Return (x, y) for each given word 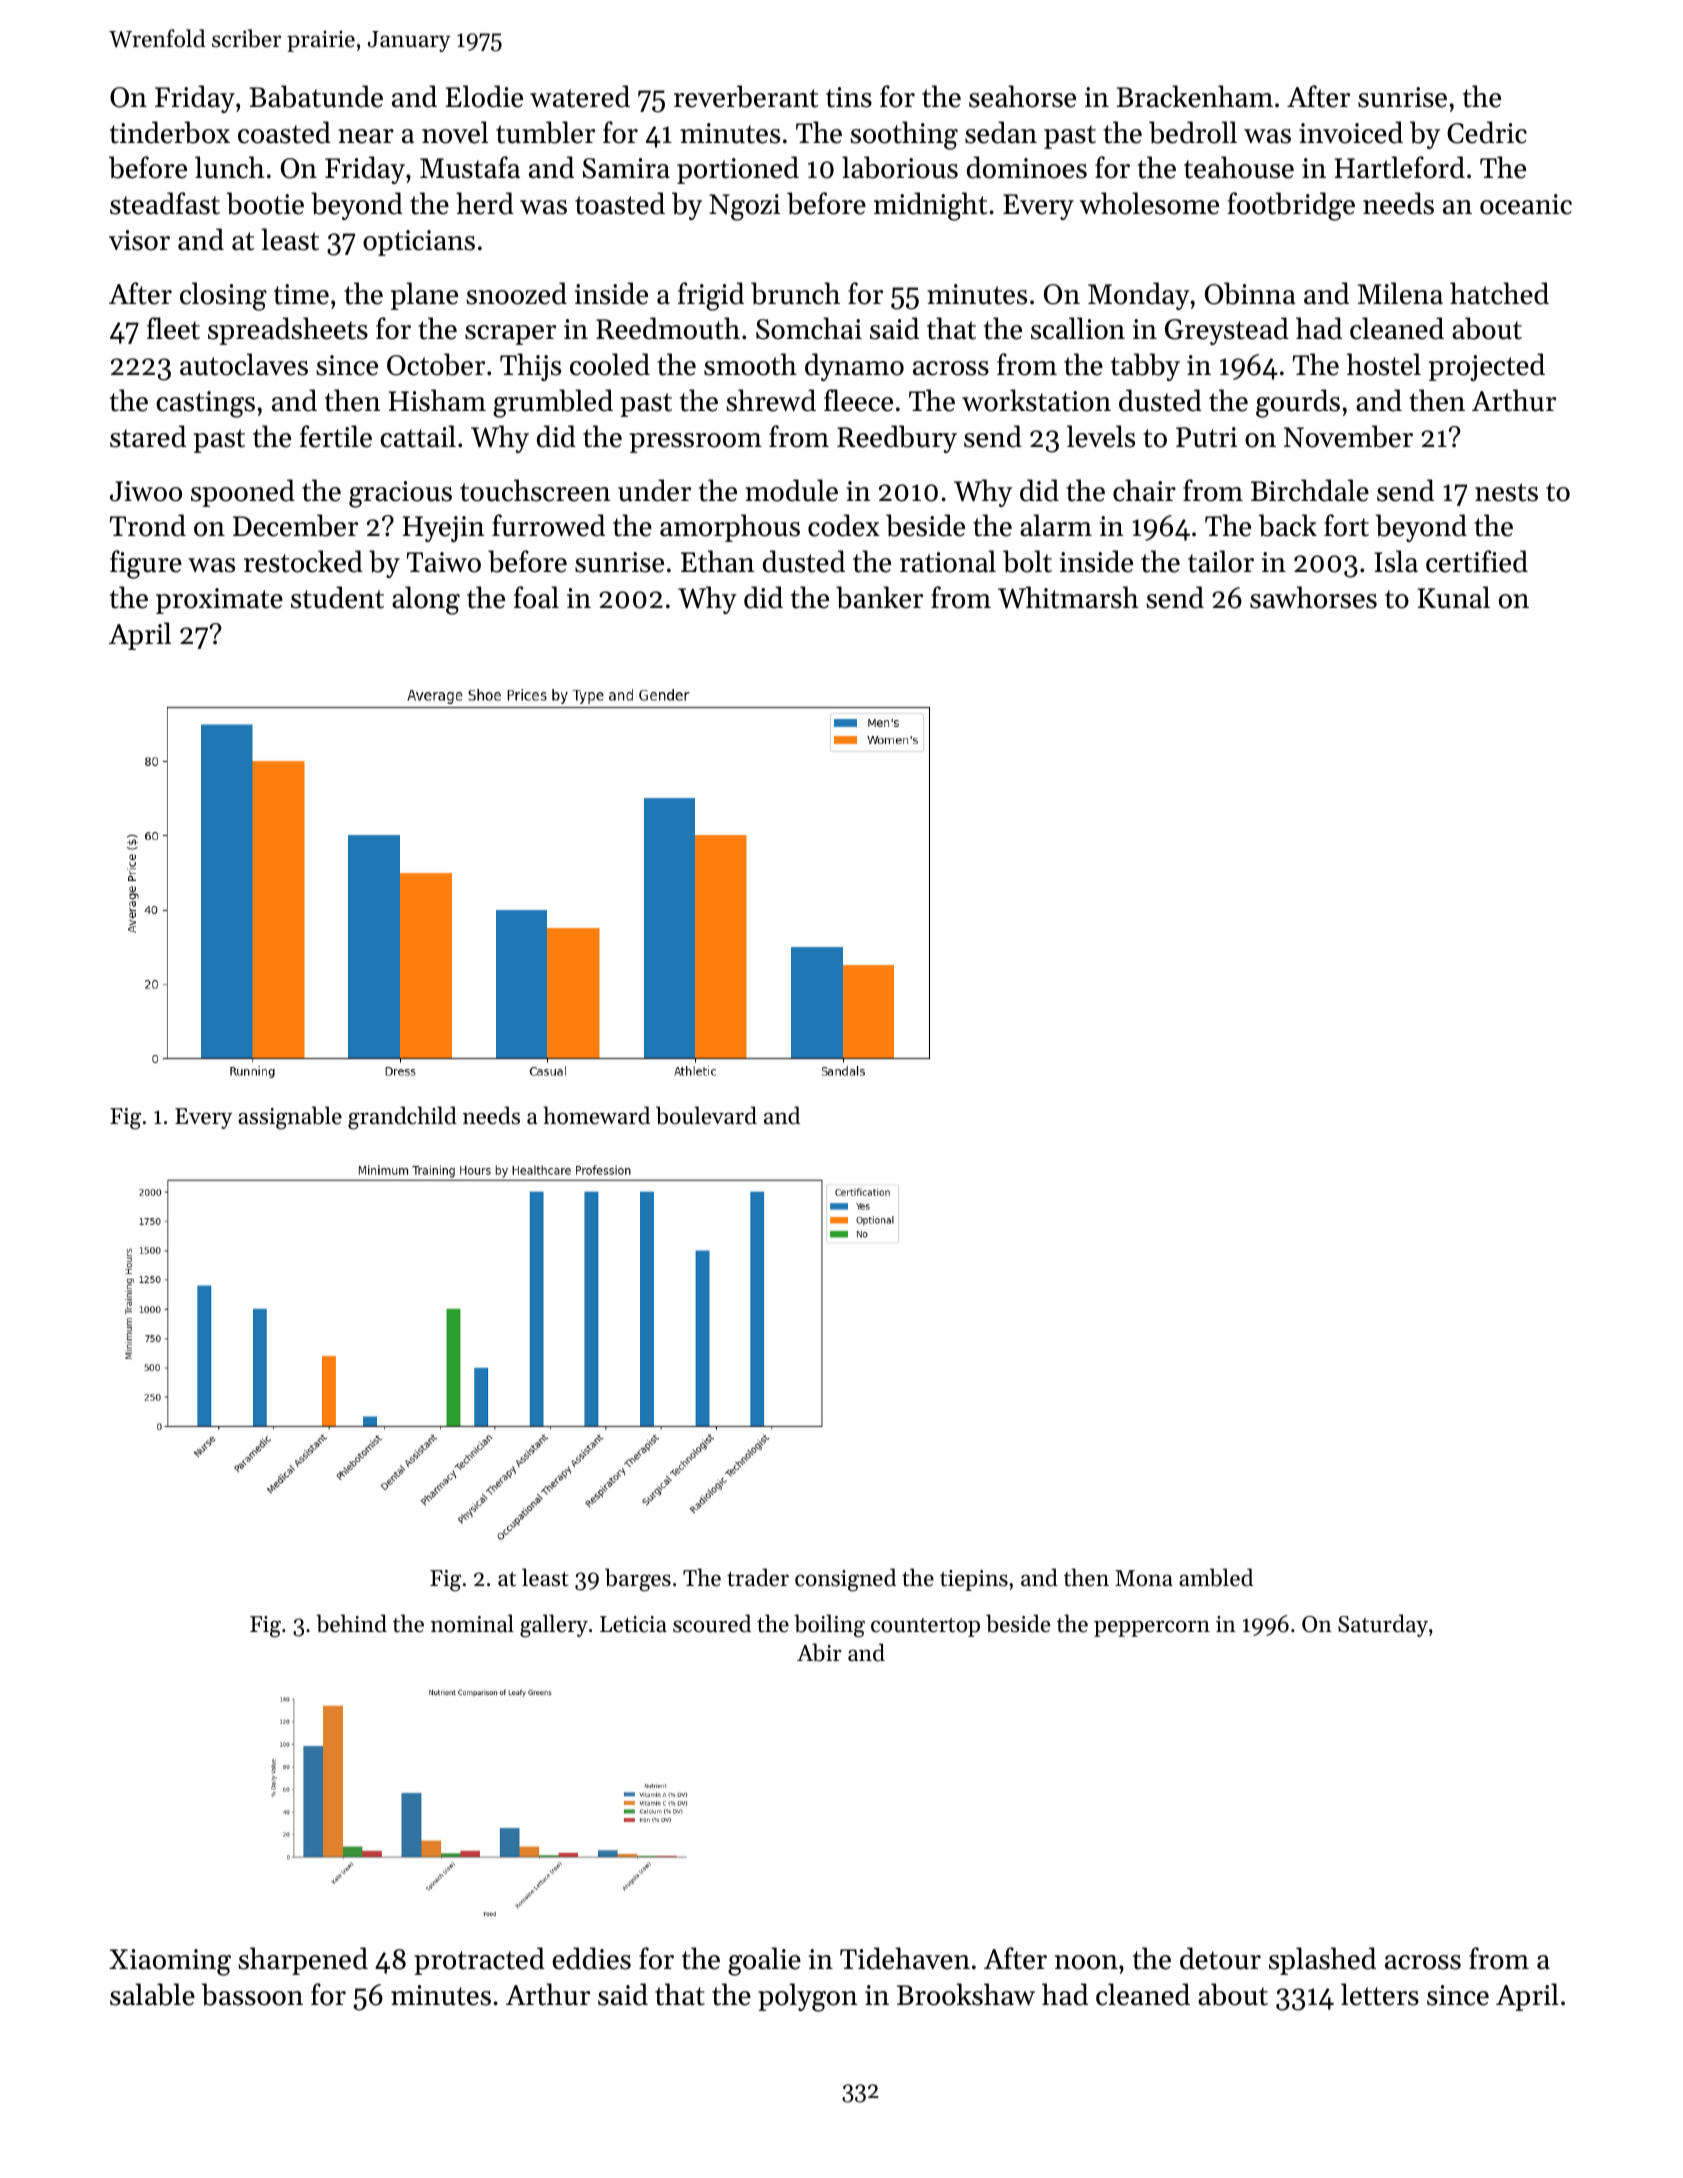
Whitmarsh (1068, 597)
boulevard (706, 1115)
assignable (290, 1118)
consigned (845, 1580)
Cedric (1487, 132)
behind (351, 1623)
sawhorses (1313, 597)
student (337, 597)
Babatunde (316, 96)
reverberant (746, 96)
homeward (596, 1115)
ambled (1216, 1577)
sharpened (303, 1961)
